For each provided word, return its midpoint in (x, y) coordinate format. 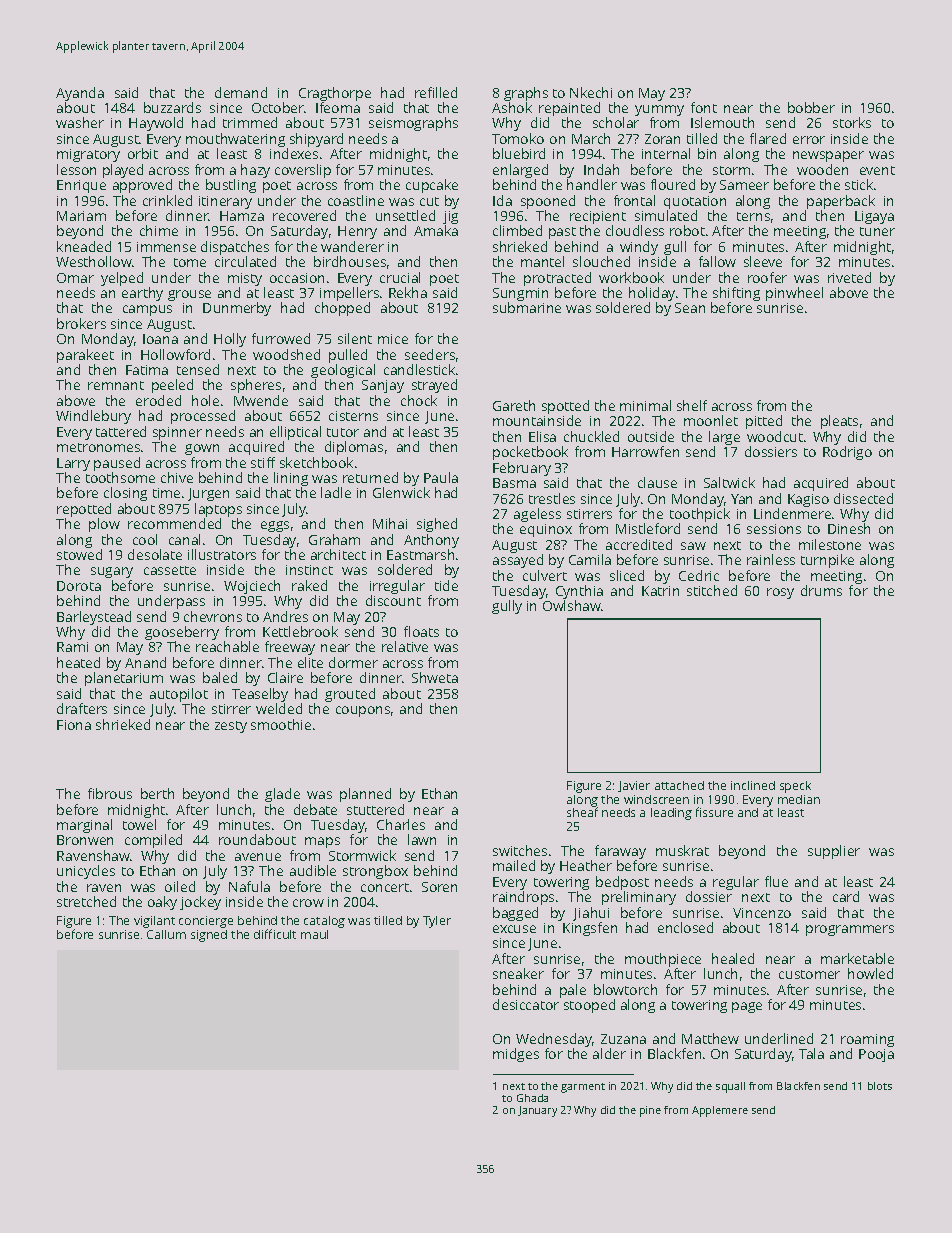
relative (405, 646)
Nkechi (591, 92)
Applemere (720, 1111)
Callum (166, 934)
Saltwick (729, 482)
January (537, 1111)
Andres (285, 616)
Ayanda (80, 94)
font (704, 107)
